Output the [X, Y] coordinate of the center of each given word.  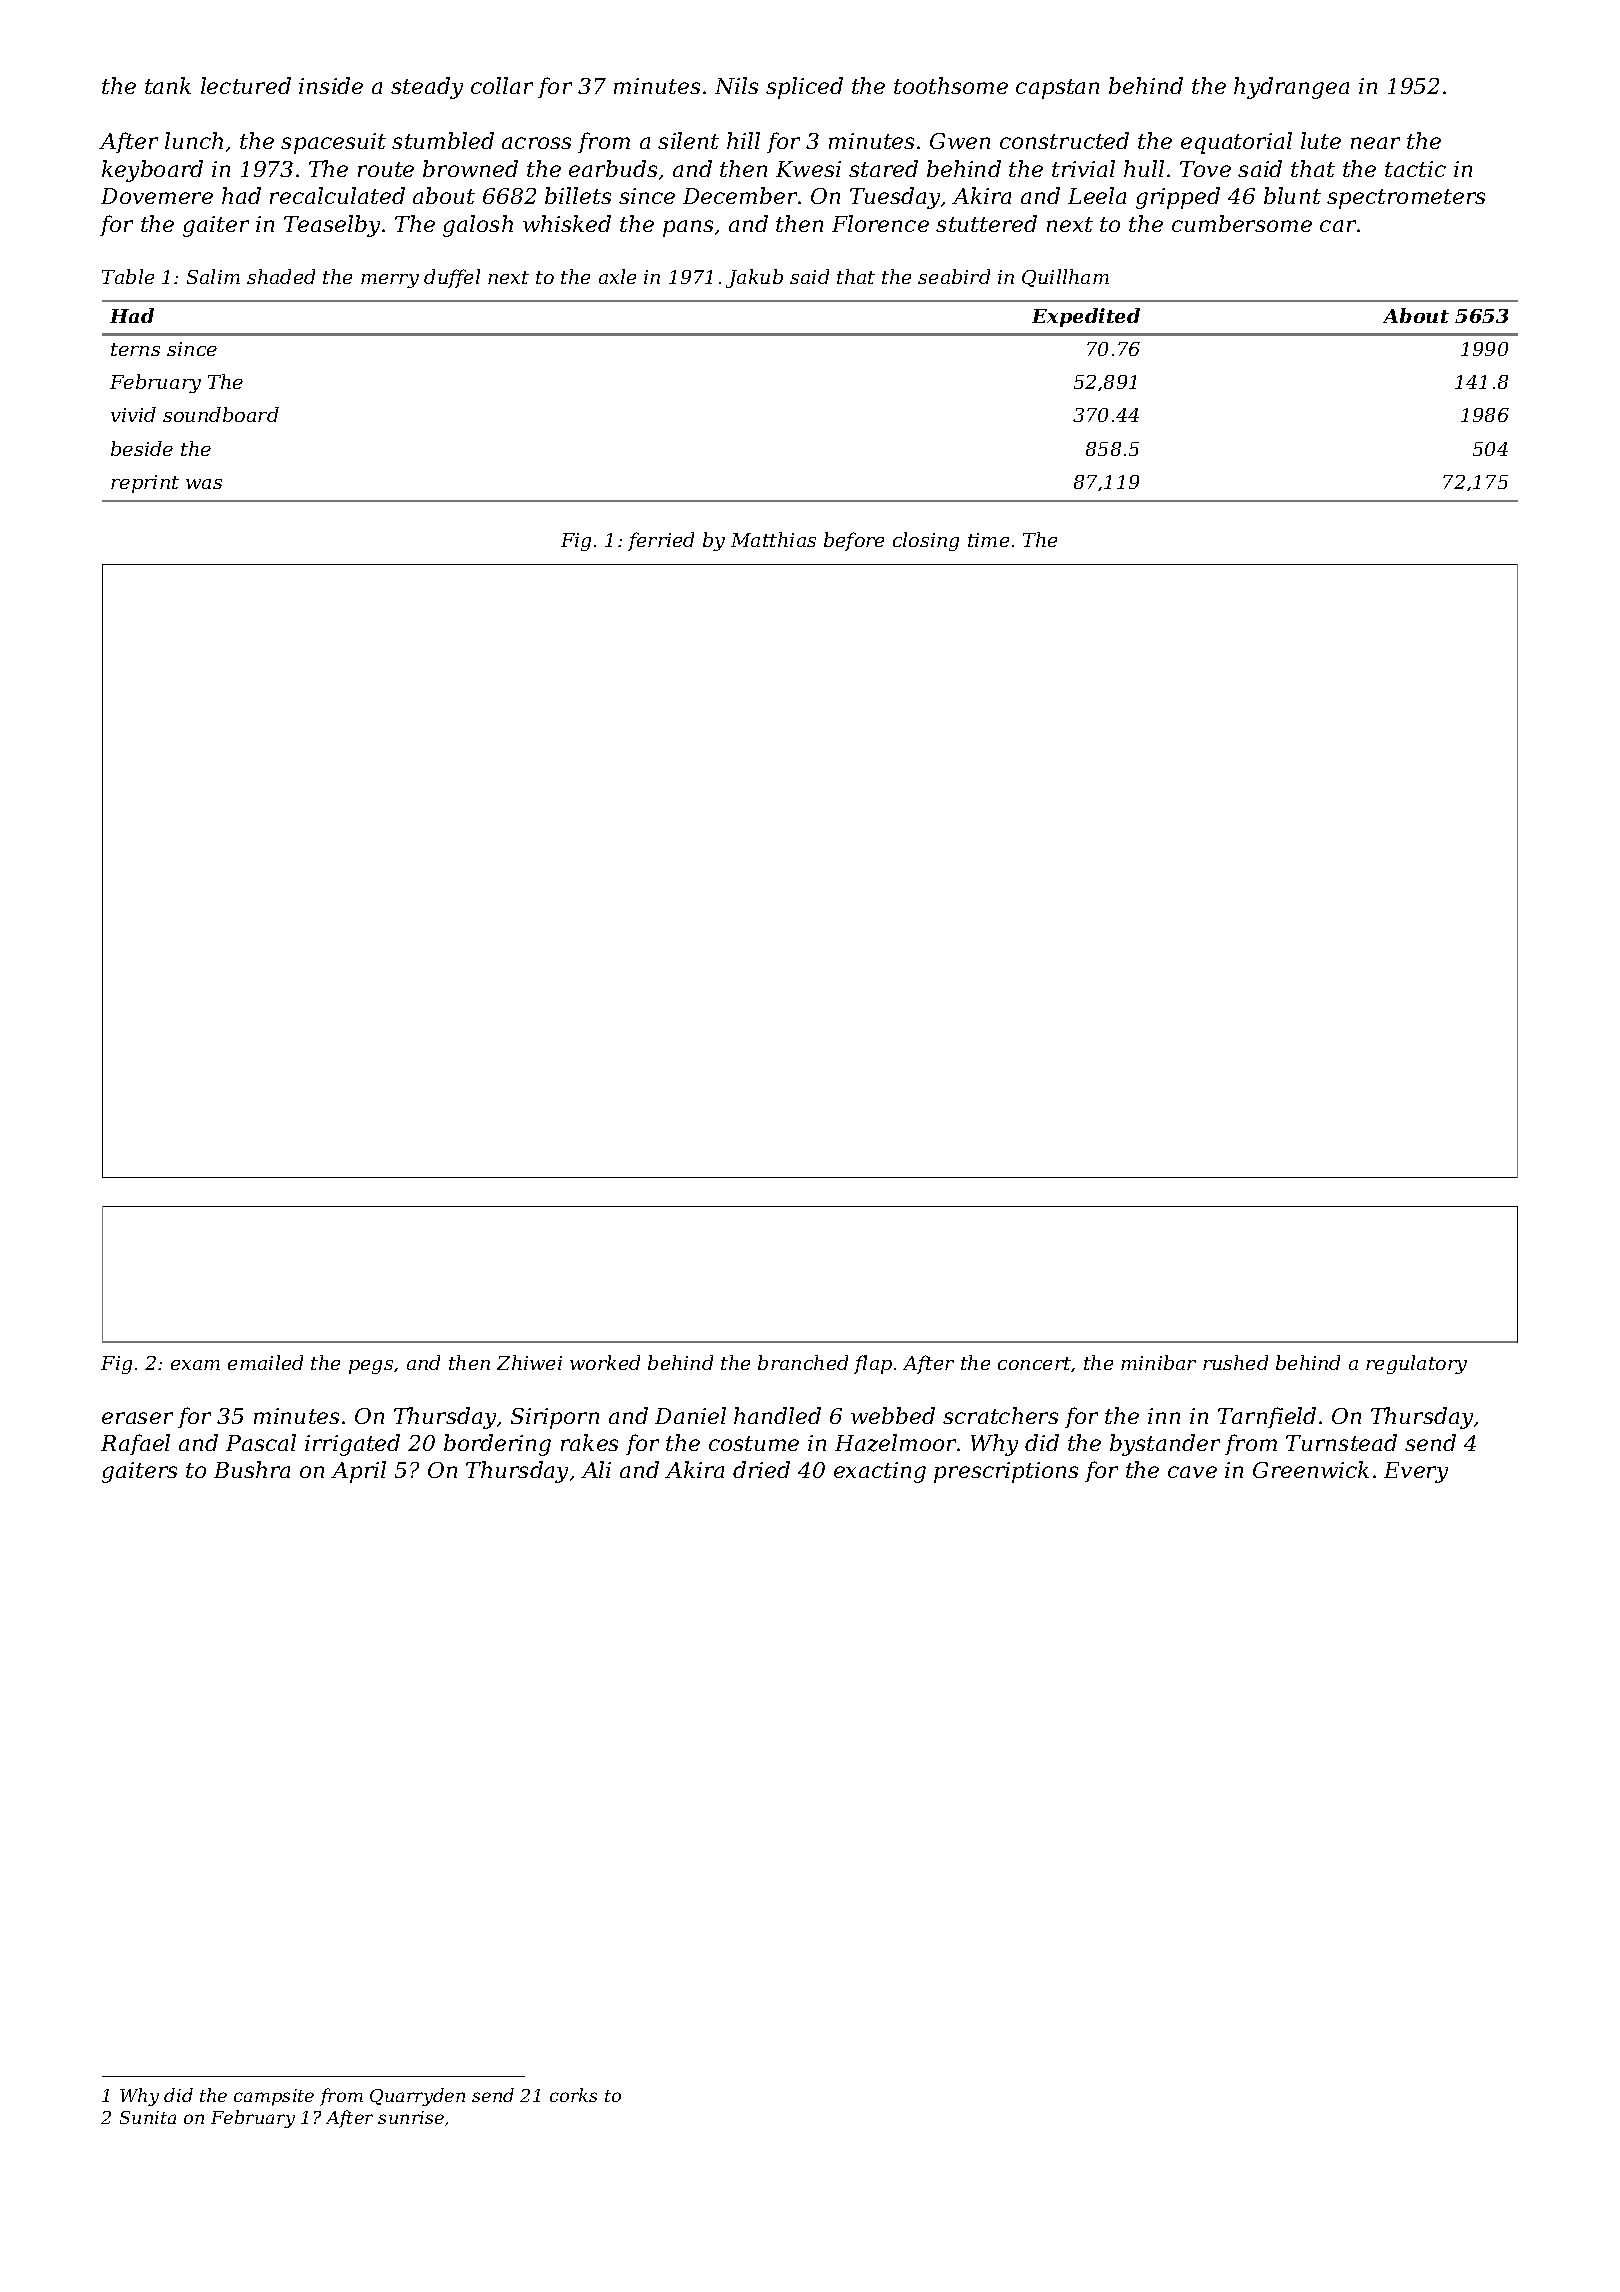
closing [926, 541]
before [854, 541]
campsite [274, 2097]
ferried [661, 541]
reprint [145, 484]
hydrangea [1291, 88]
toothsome [951, 85]
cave [1192, 1472]
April [358, 1472]
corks [573, 2095]
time [988, 540]
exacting [880, 1472]
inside [331, 85]
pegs [371, 1367]
